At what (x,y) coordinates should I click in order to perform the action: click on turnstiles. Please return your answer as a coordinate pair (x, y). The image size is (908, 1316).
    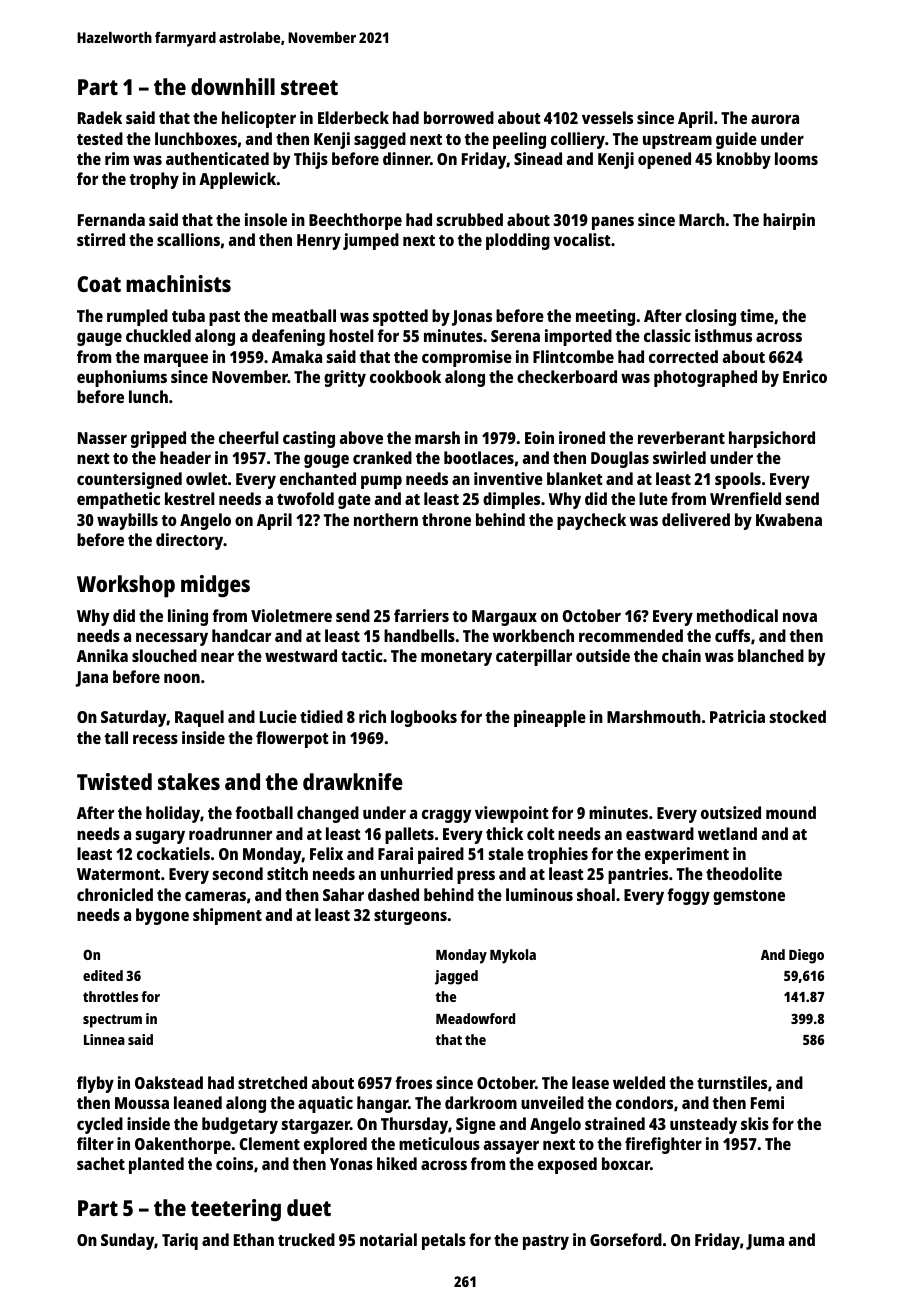
    Looking at the image, I should click on (732, 1082).
